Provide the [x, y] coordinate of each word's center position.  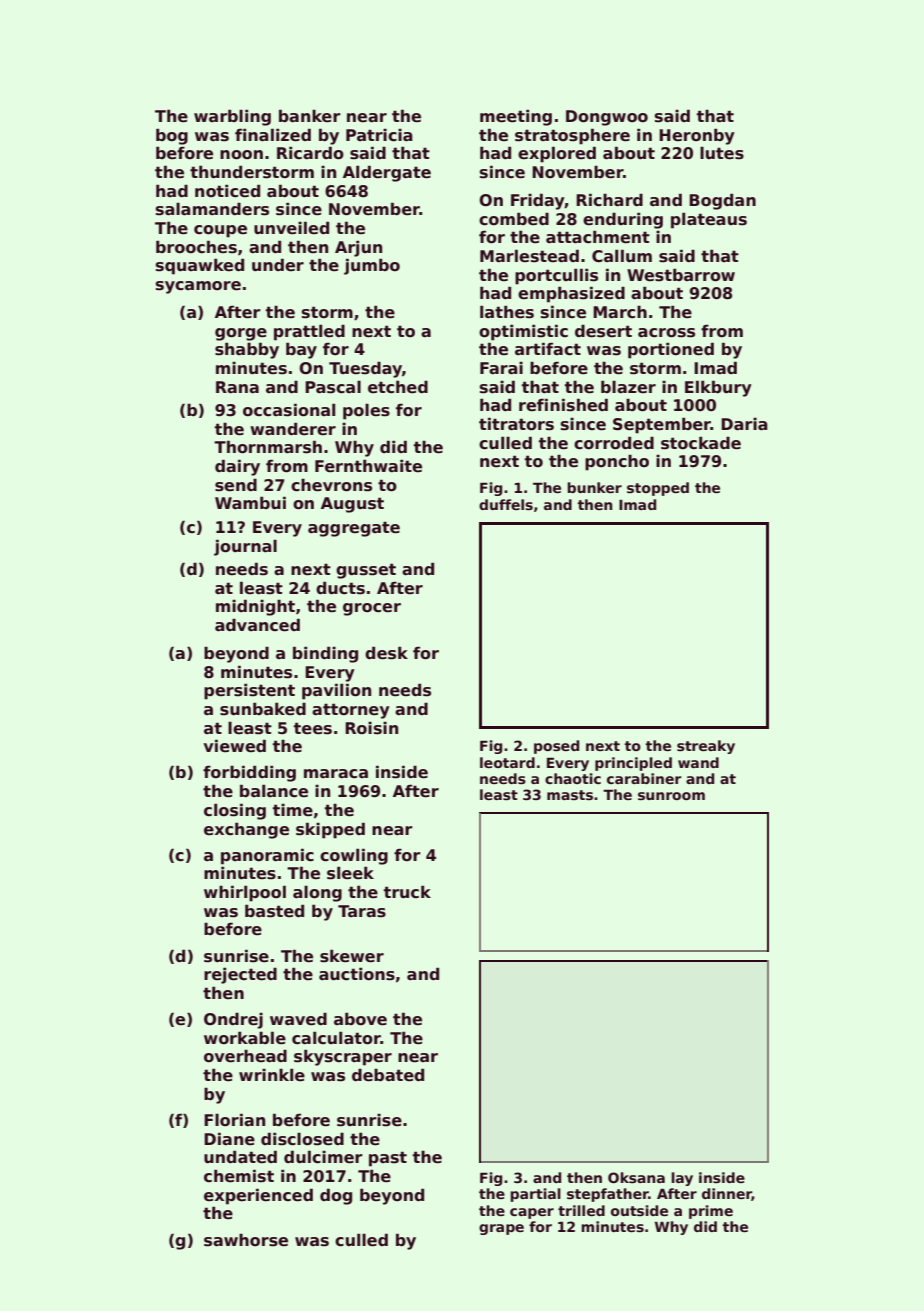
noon [241, 155]
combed [514, 219]
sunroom [671, 796]
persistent [249, 691]
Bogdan [722, 201]
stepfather [608, 1195]
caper [532, 1213]
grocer [372, 609]
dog [336, 1196]
